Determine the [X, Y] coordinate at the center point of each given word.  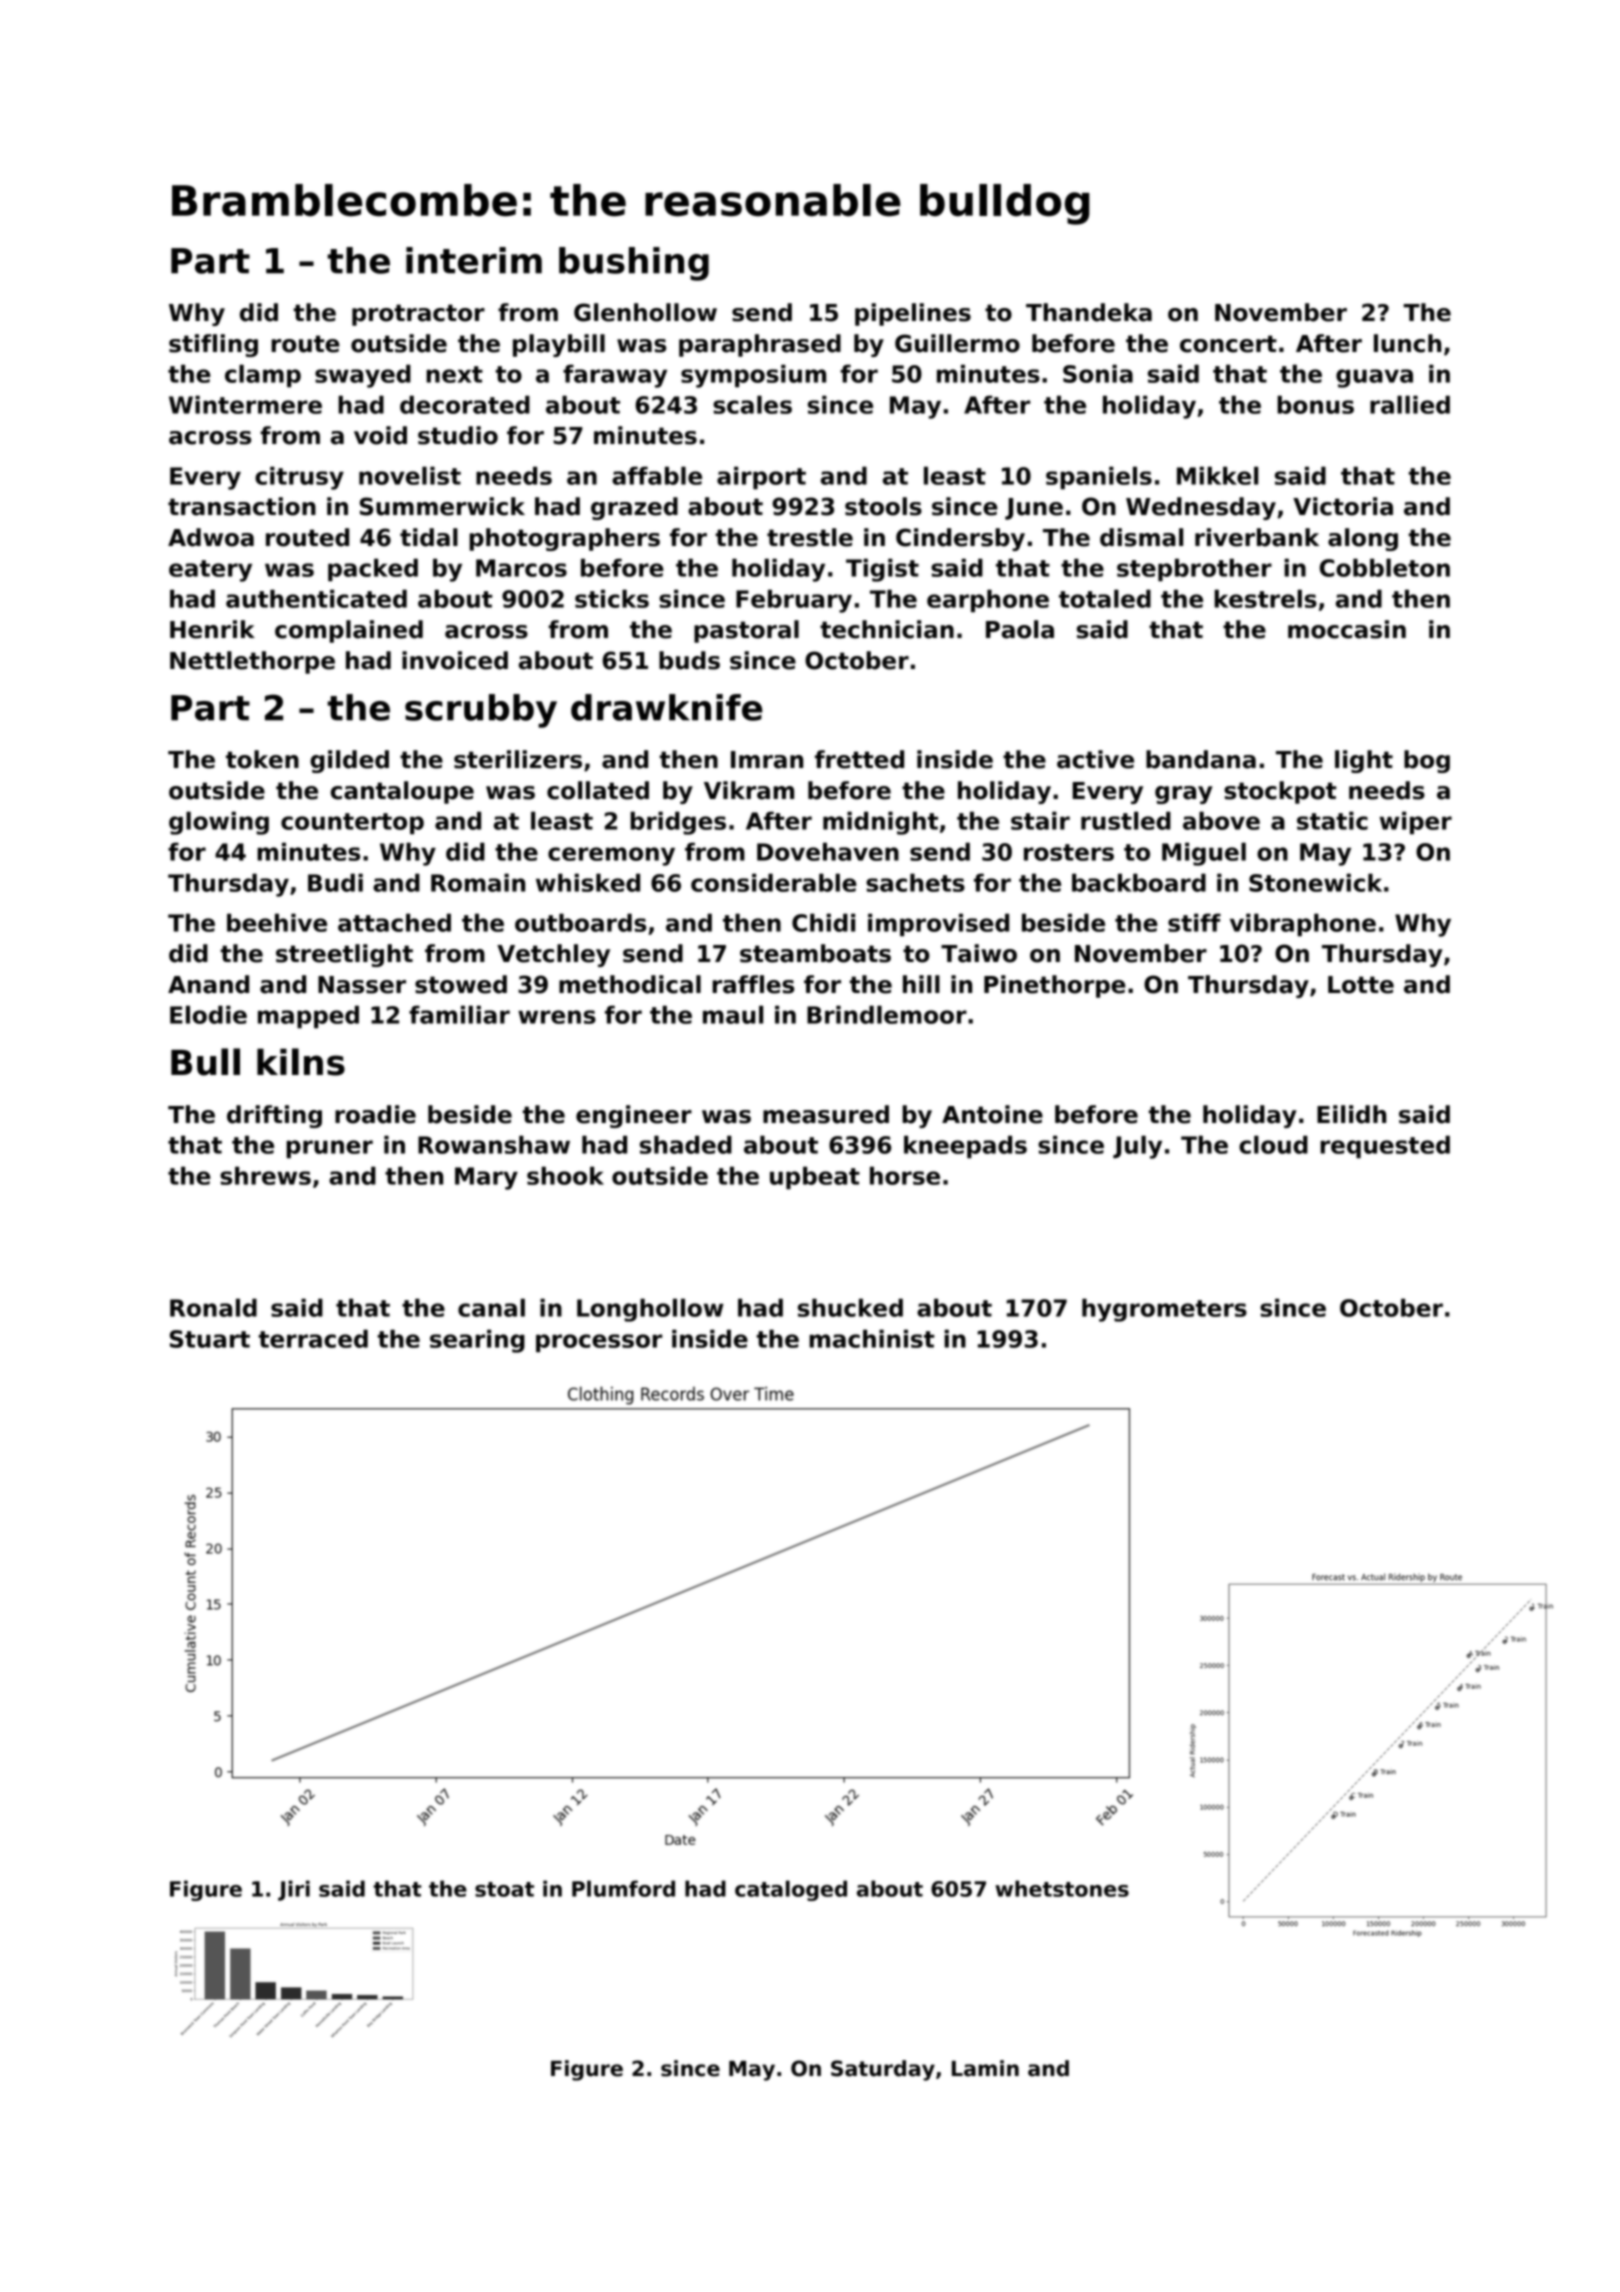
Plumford [623, 1888]
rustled [1126, 820]
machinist [871, 1338]
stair [1040, 820]
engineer [634, 1116]
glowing [219, 823]
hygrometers [1164, 1310]
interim [474, 260]
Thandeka [1089, 312]
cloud [1273, 1144]
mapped [308, 1017]
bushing [634, 264]
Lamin [985, 2068]
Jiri [294, 1890]
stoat [504, 1889]
